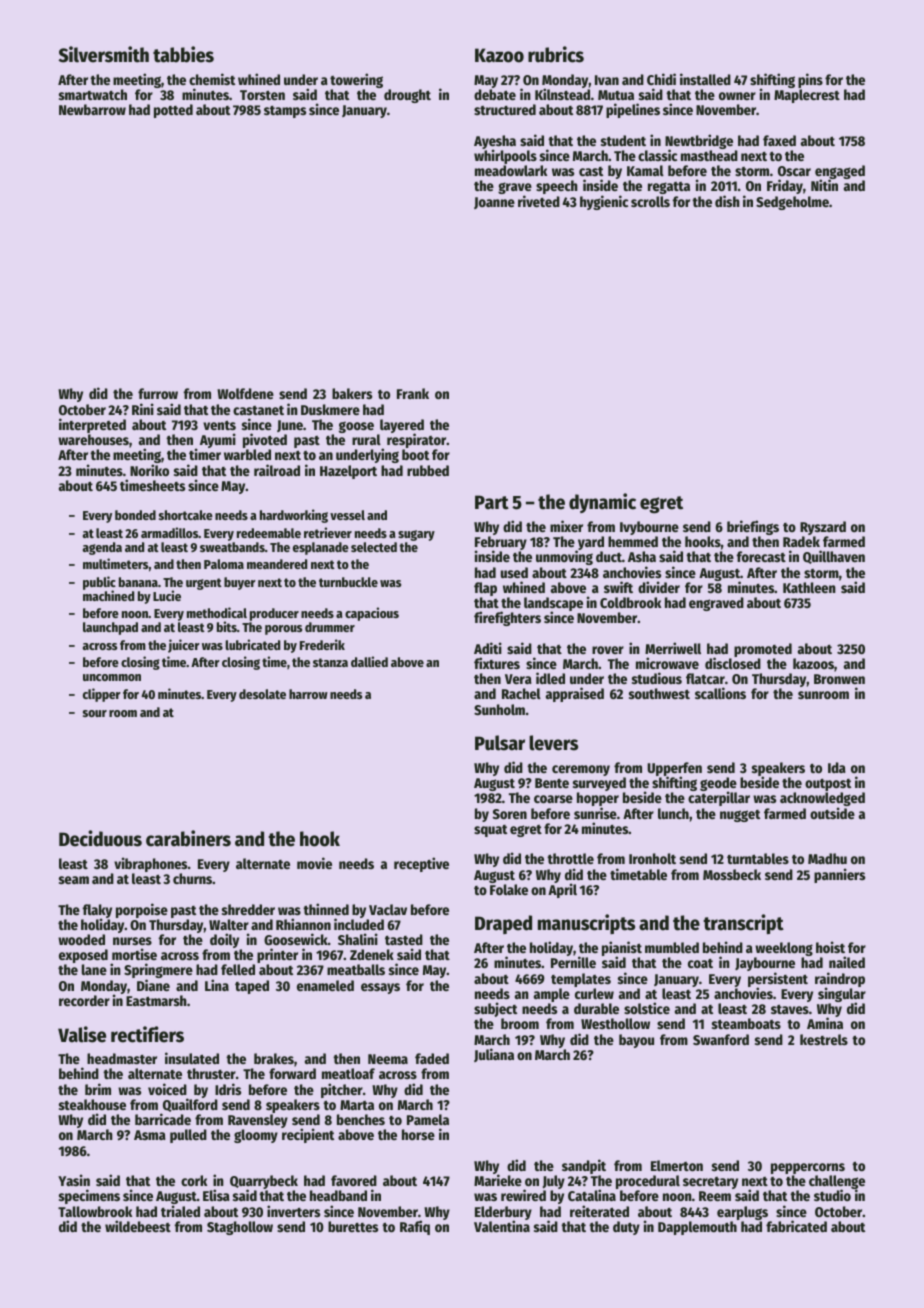  Describe the element at coordinates (314, 863) in the page. I see `movie` at that location.
